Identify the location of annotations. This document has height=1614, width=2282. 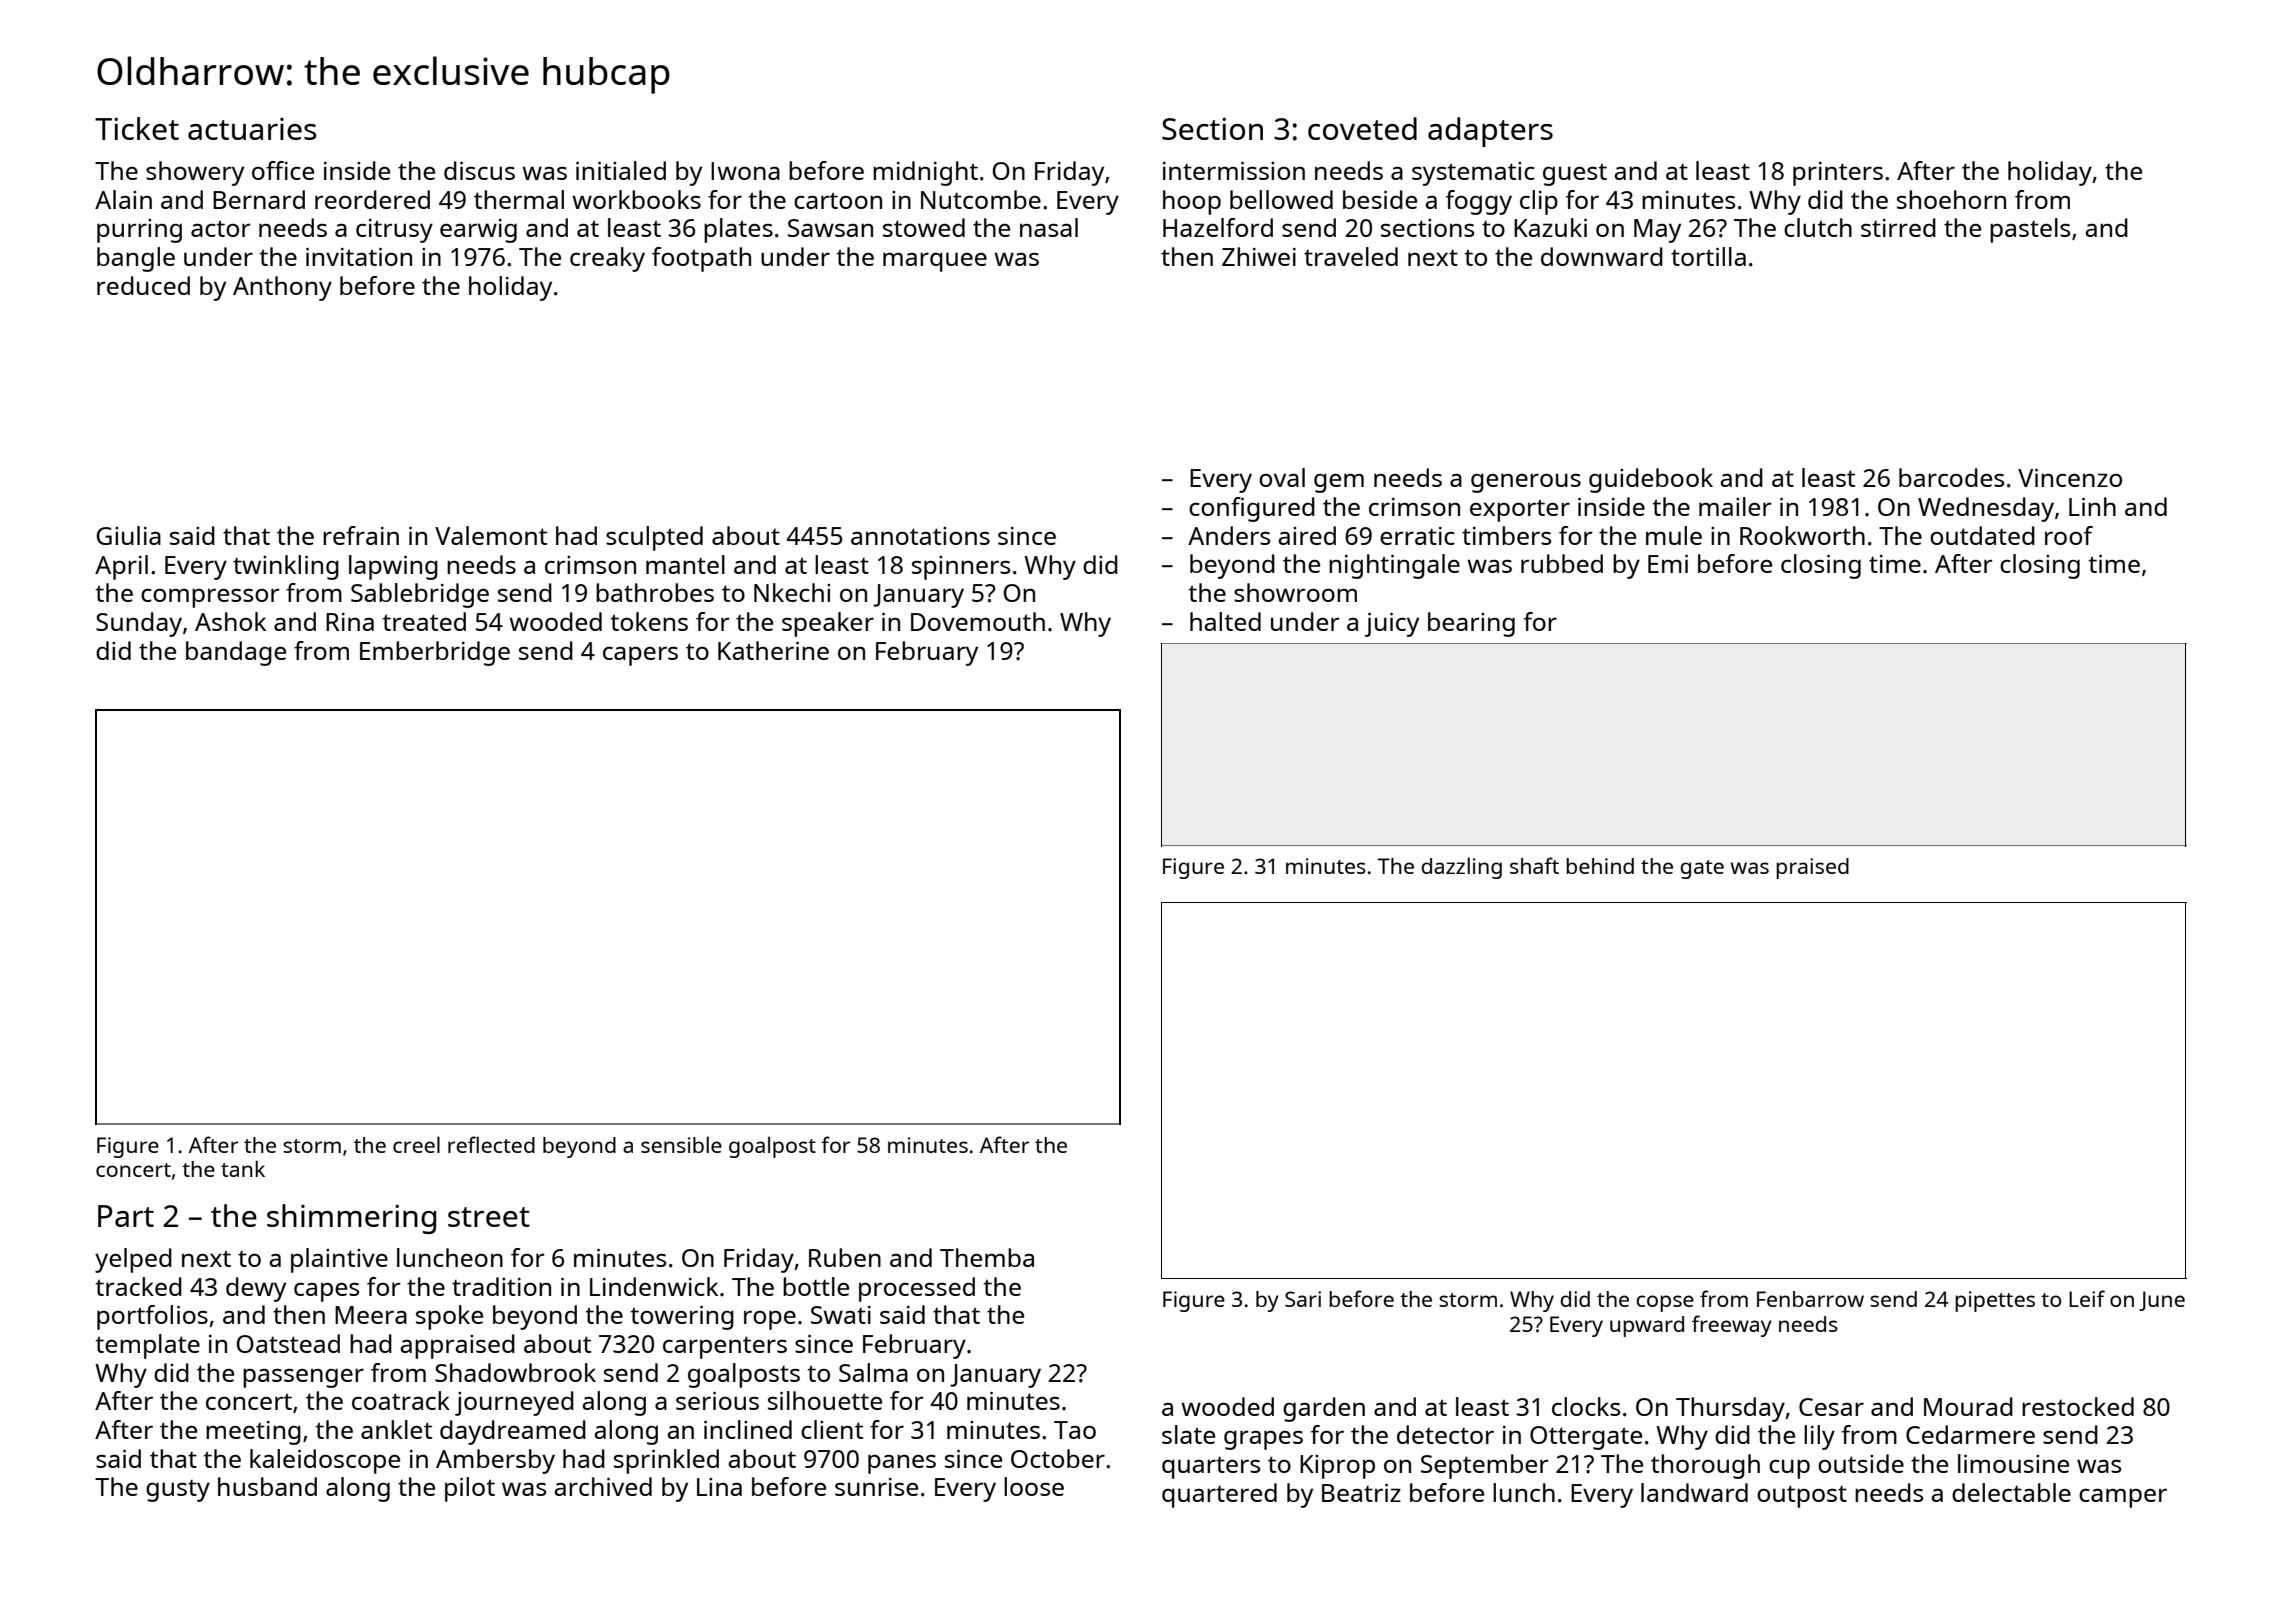
(920, 536).
